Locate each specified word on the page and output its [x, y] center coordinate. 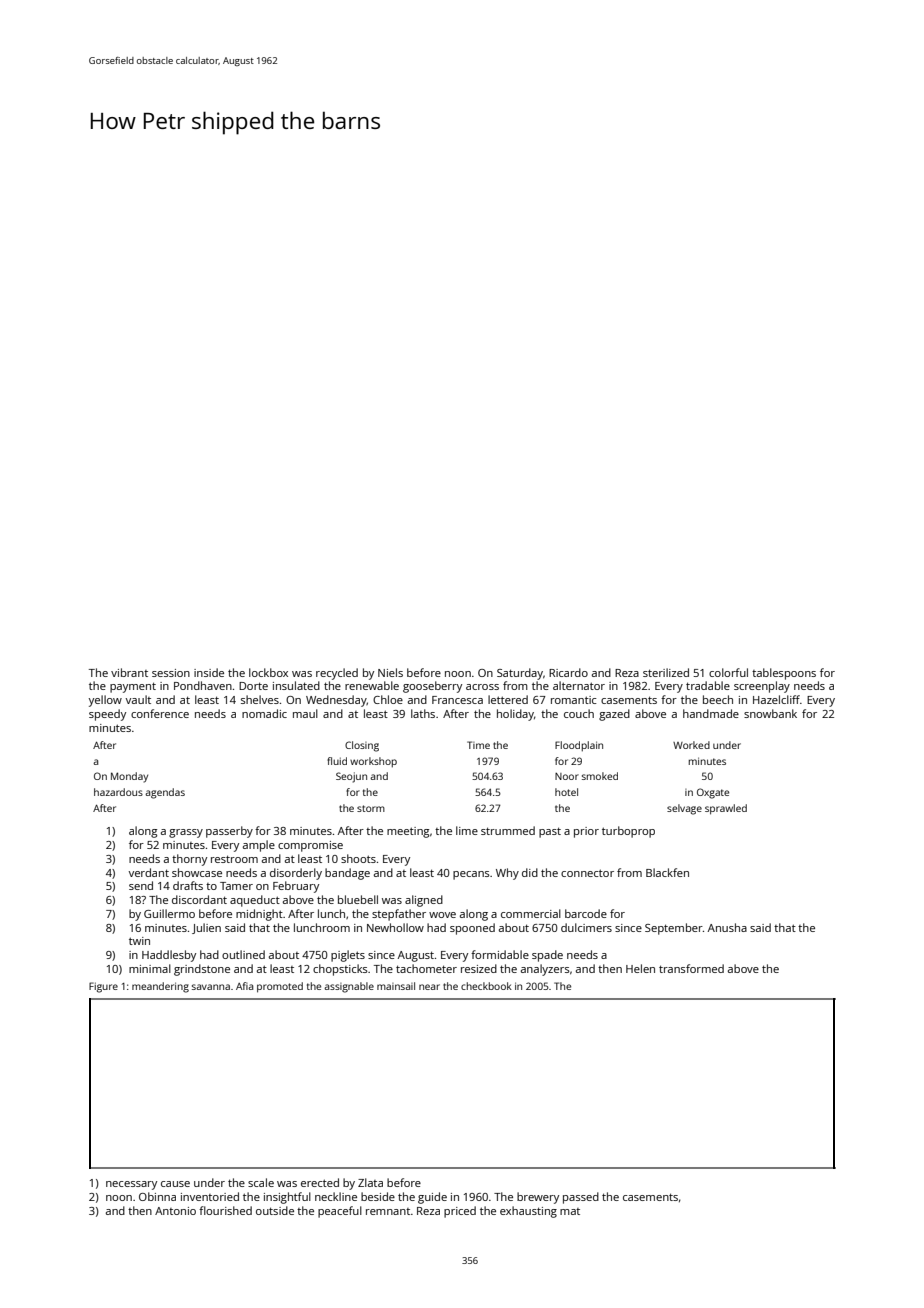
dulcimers [586, 927]
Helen [640, 968]
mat [570, 1211]
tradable [708, 685]
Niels [390, 672]
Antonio [175, 1211]
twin [139, 941]
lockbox [268, 672]
